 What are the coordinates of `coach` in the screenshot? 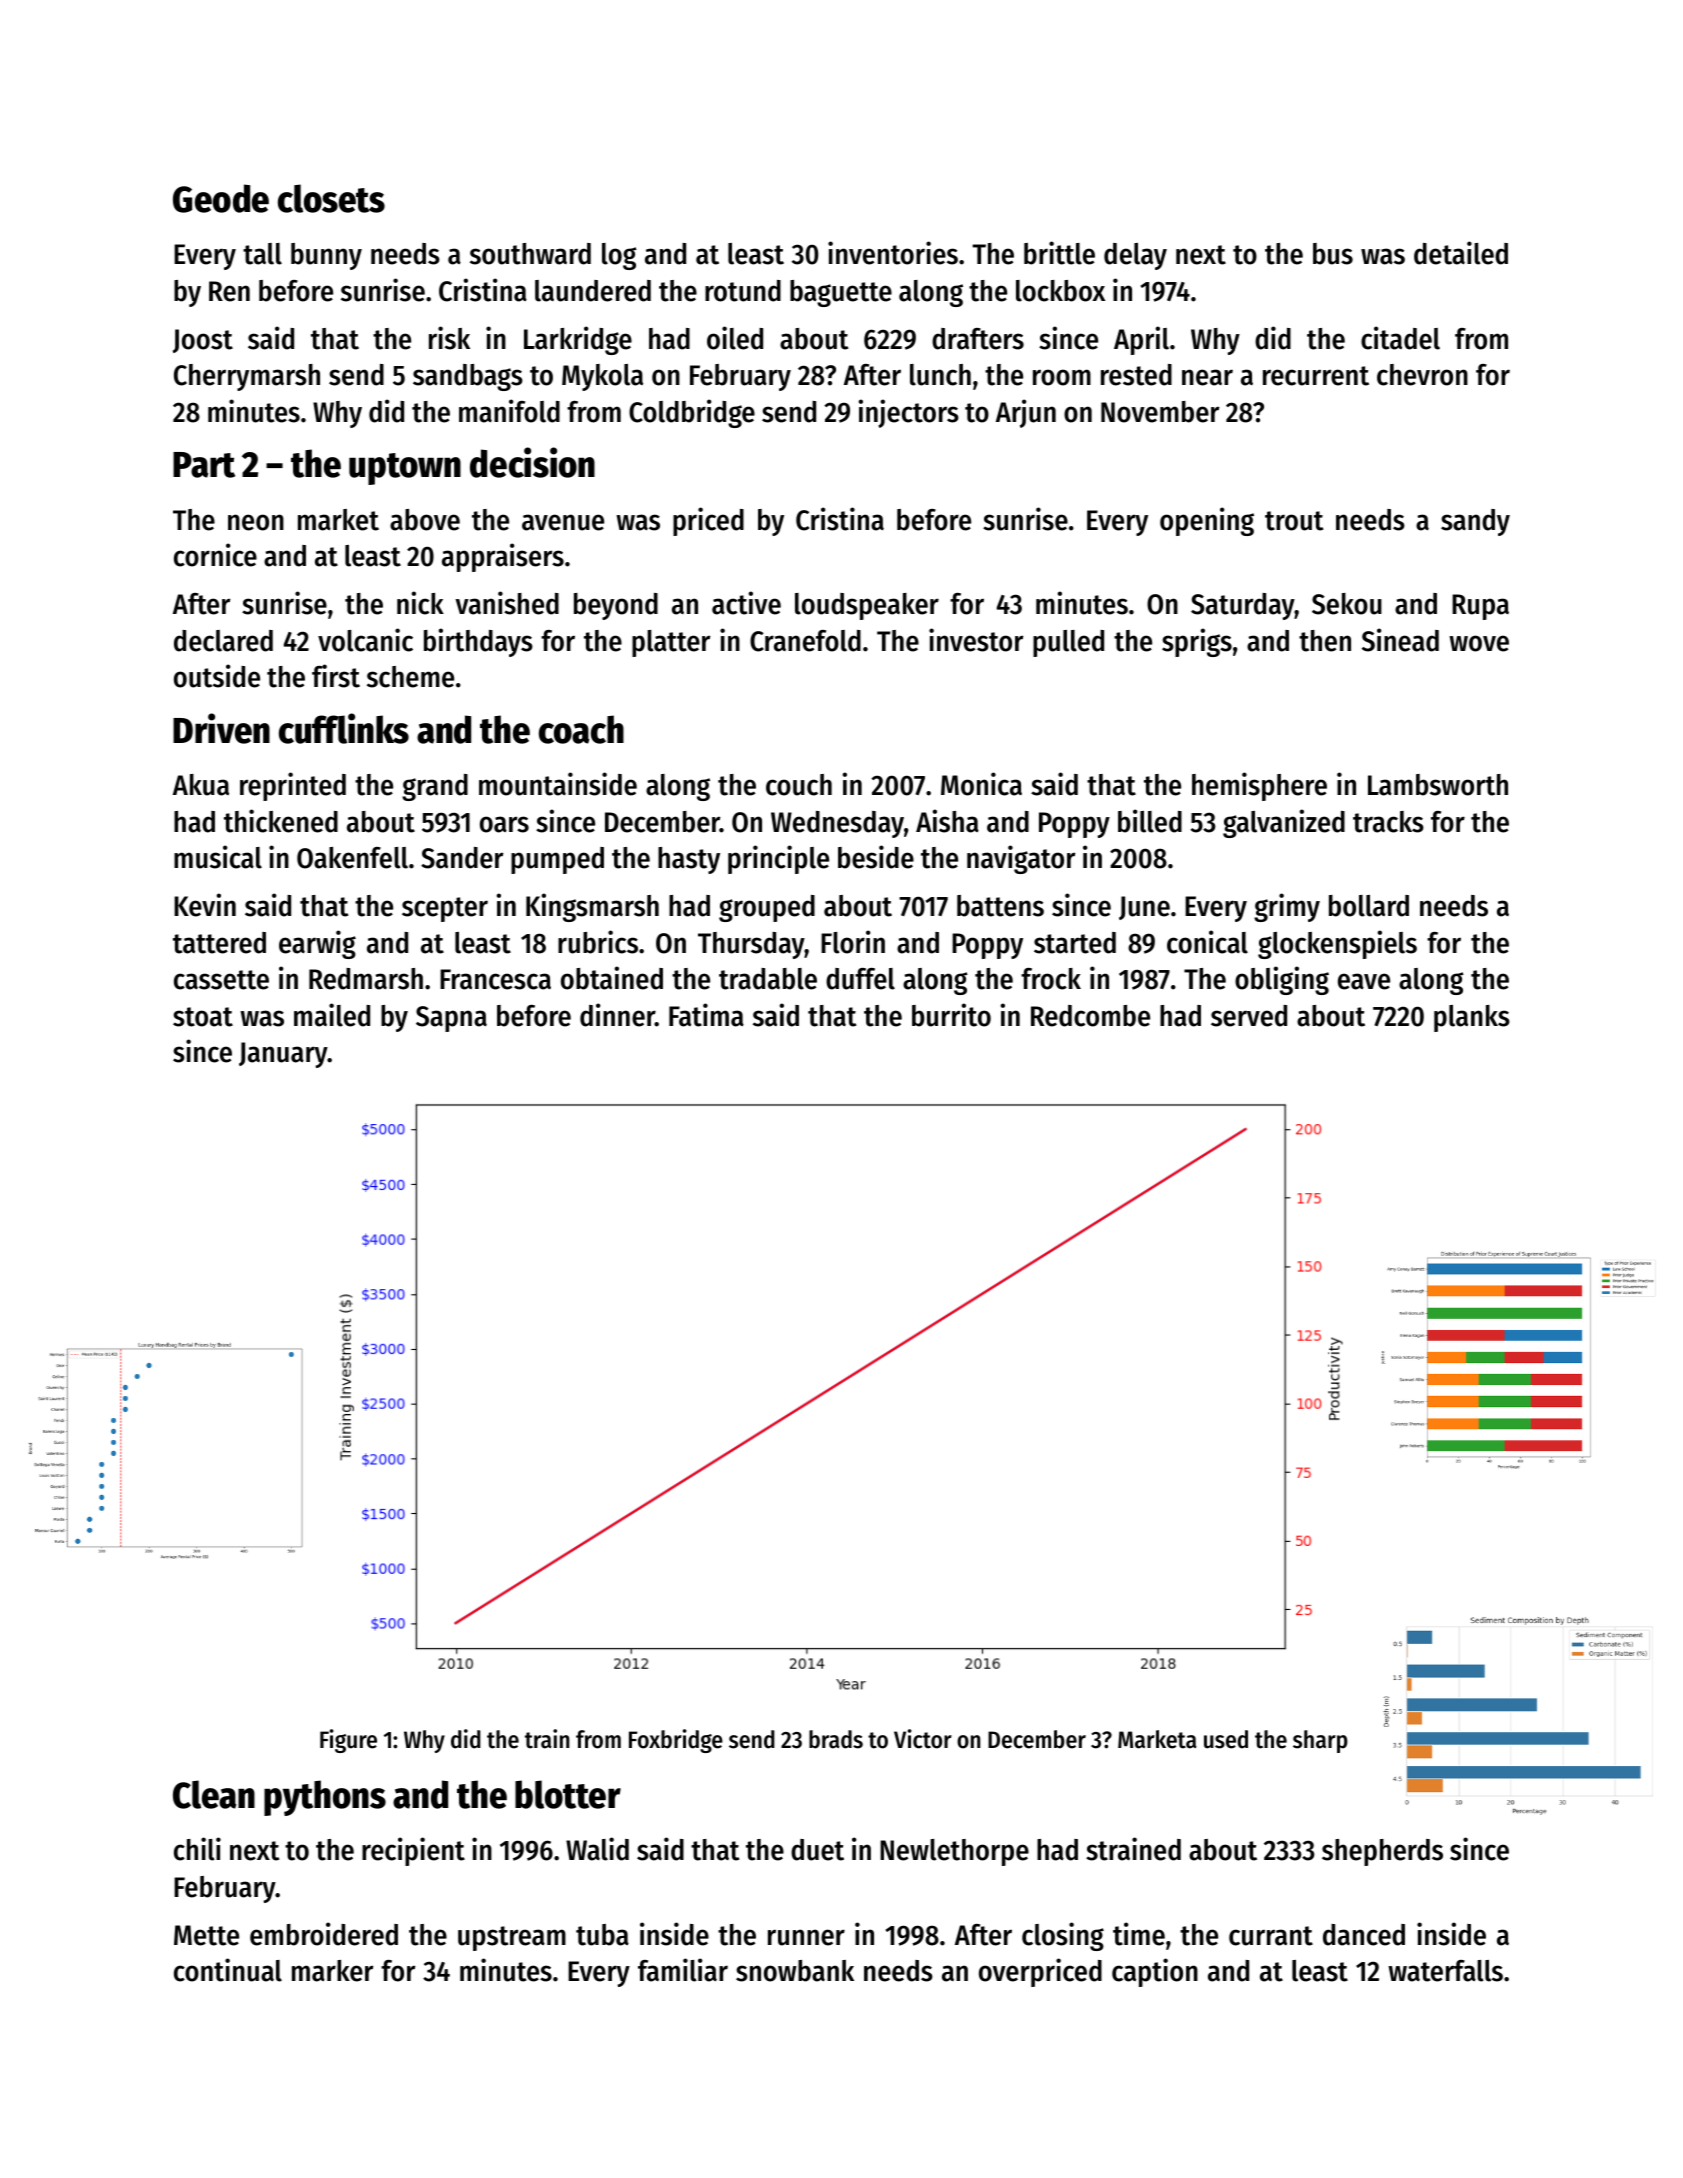 It's located at (581, 729).
